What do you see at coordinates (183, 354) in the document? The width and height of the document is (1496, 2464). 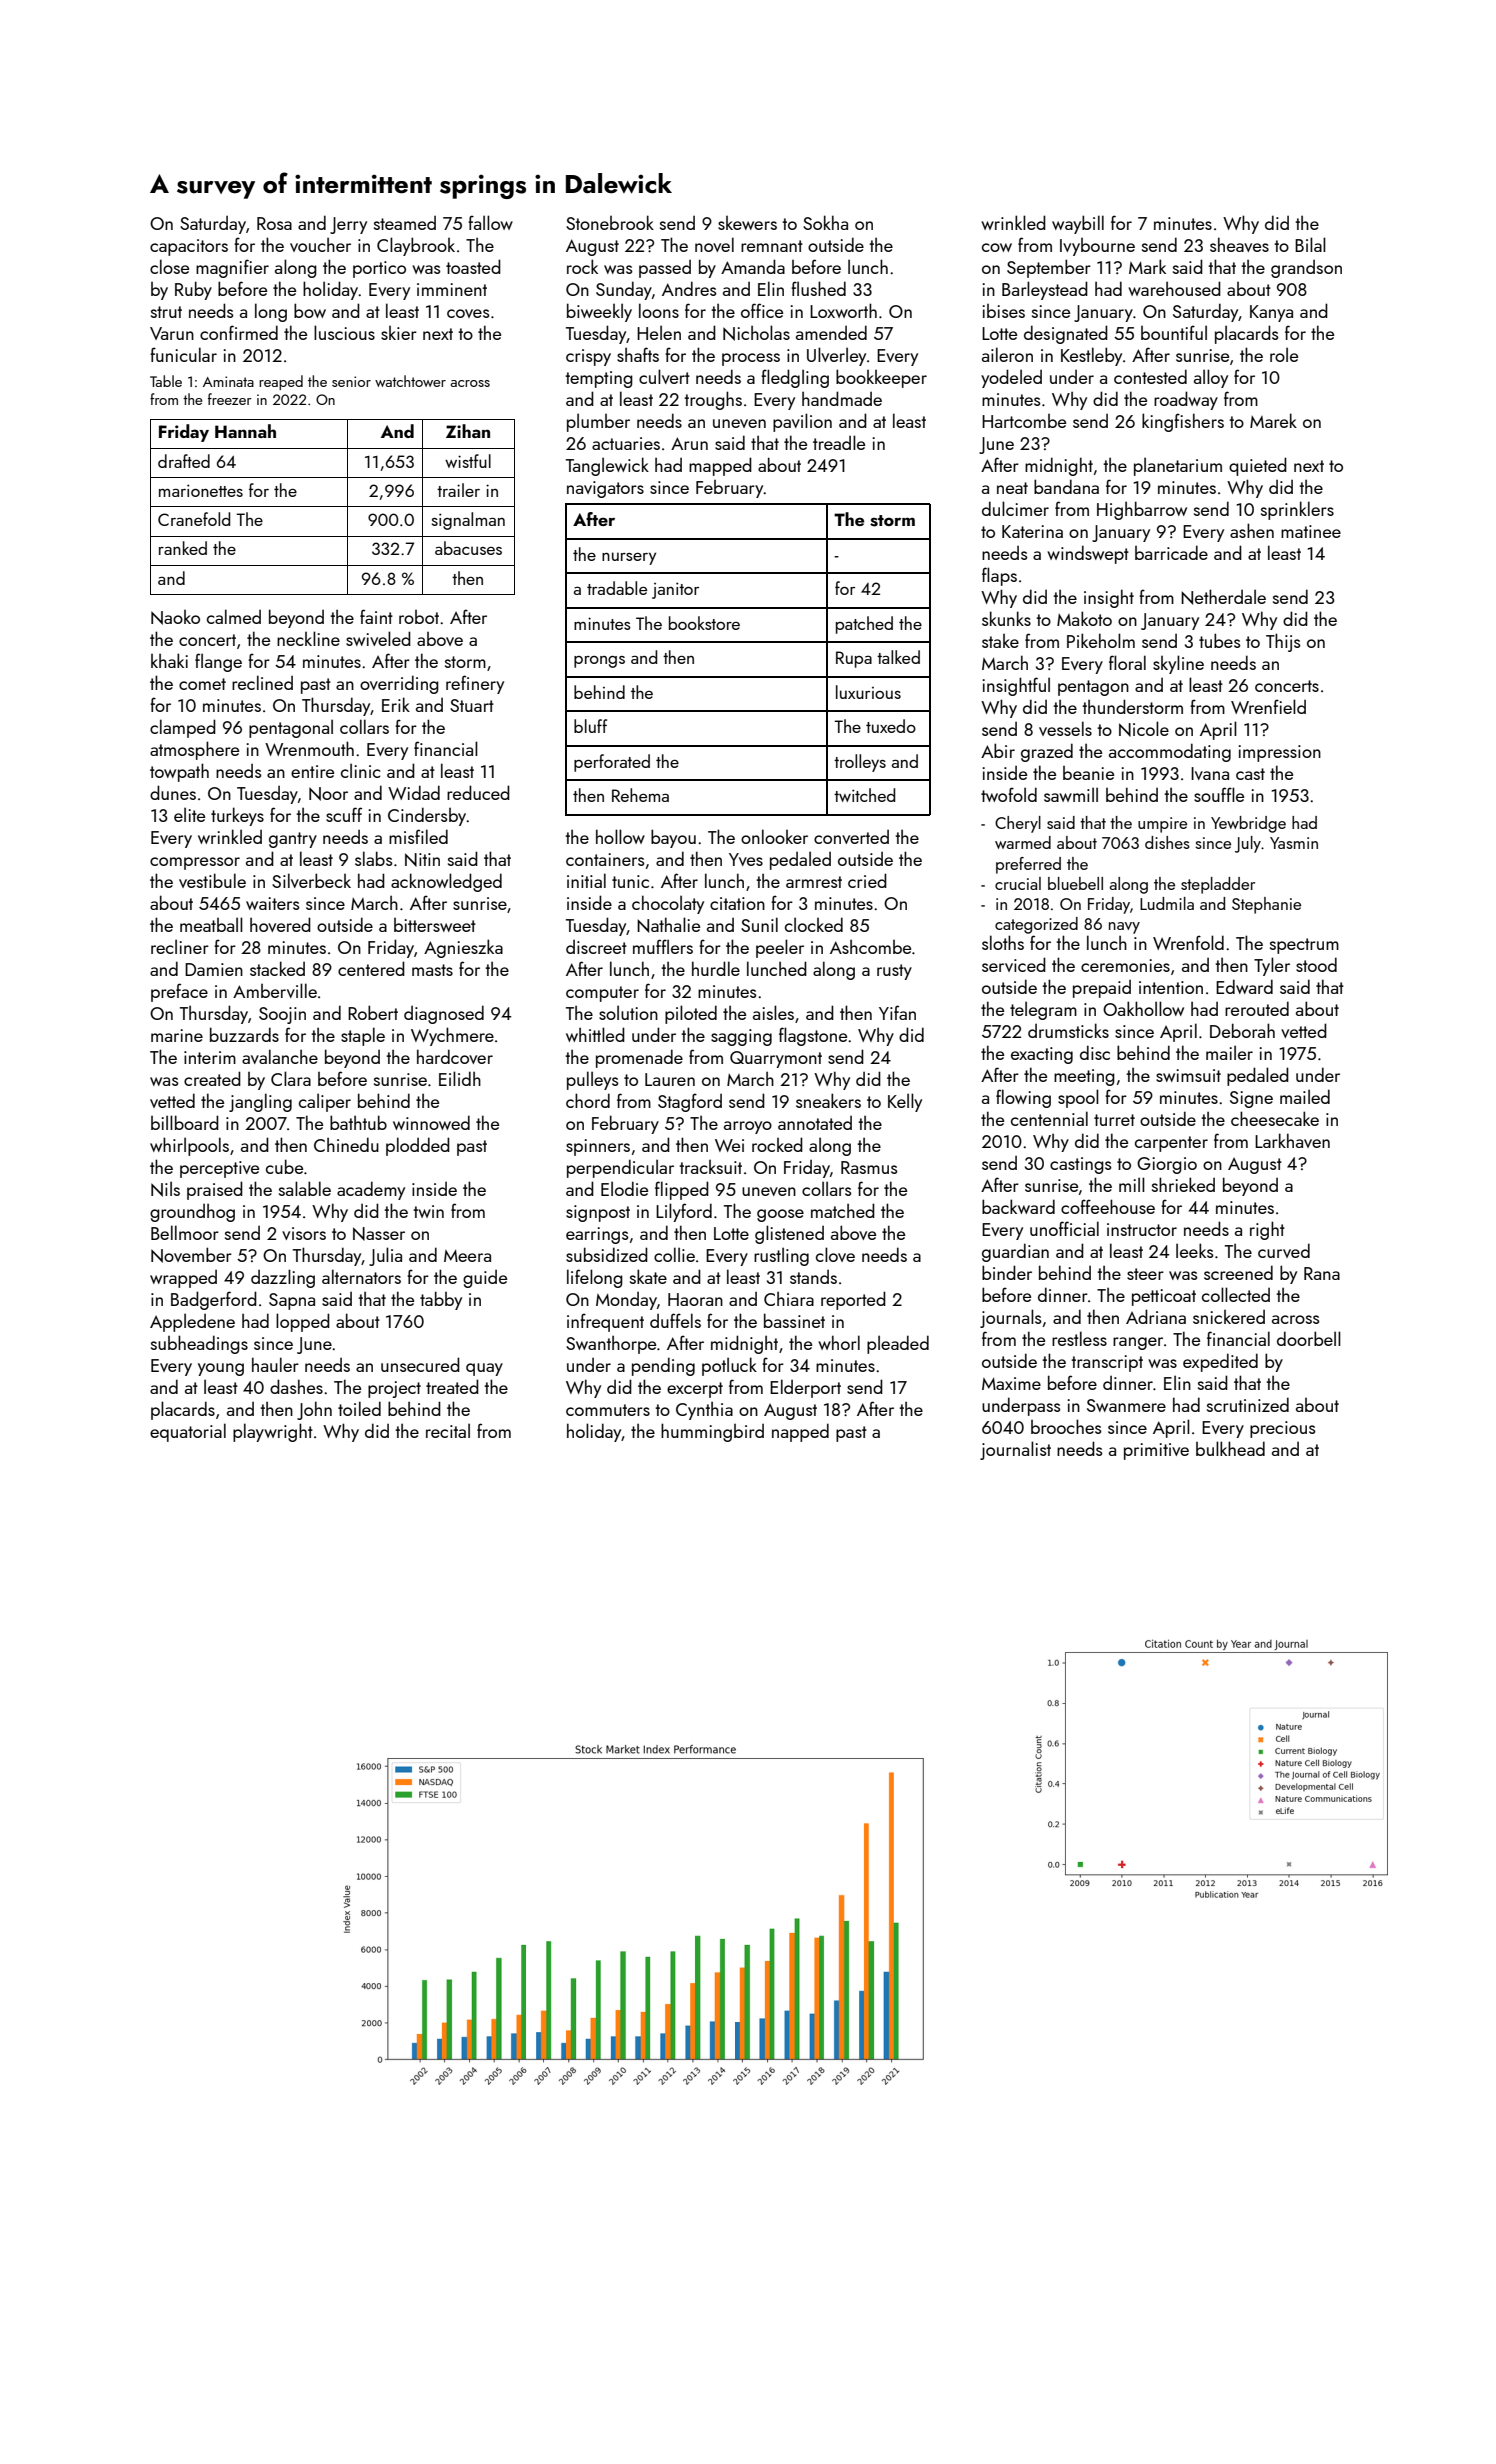 I see `funicular` at bounding box center [183, 354].
